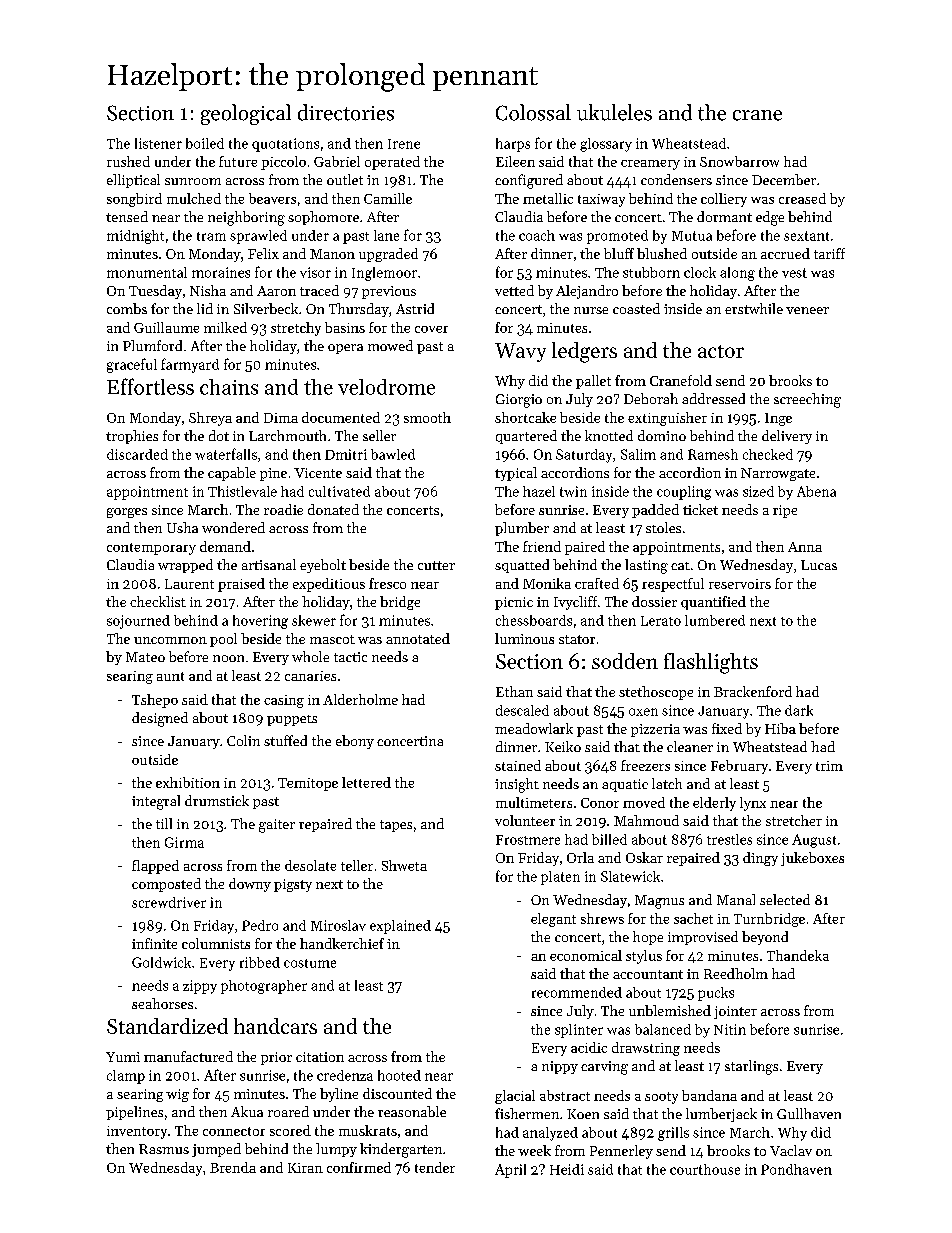 The height and width of the document is (1233, 952). Describe the element at coordinates (739, 161) in the document. I see `Snowbarrow` at that location.
